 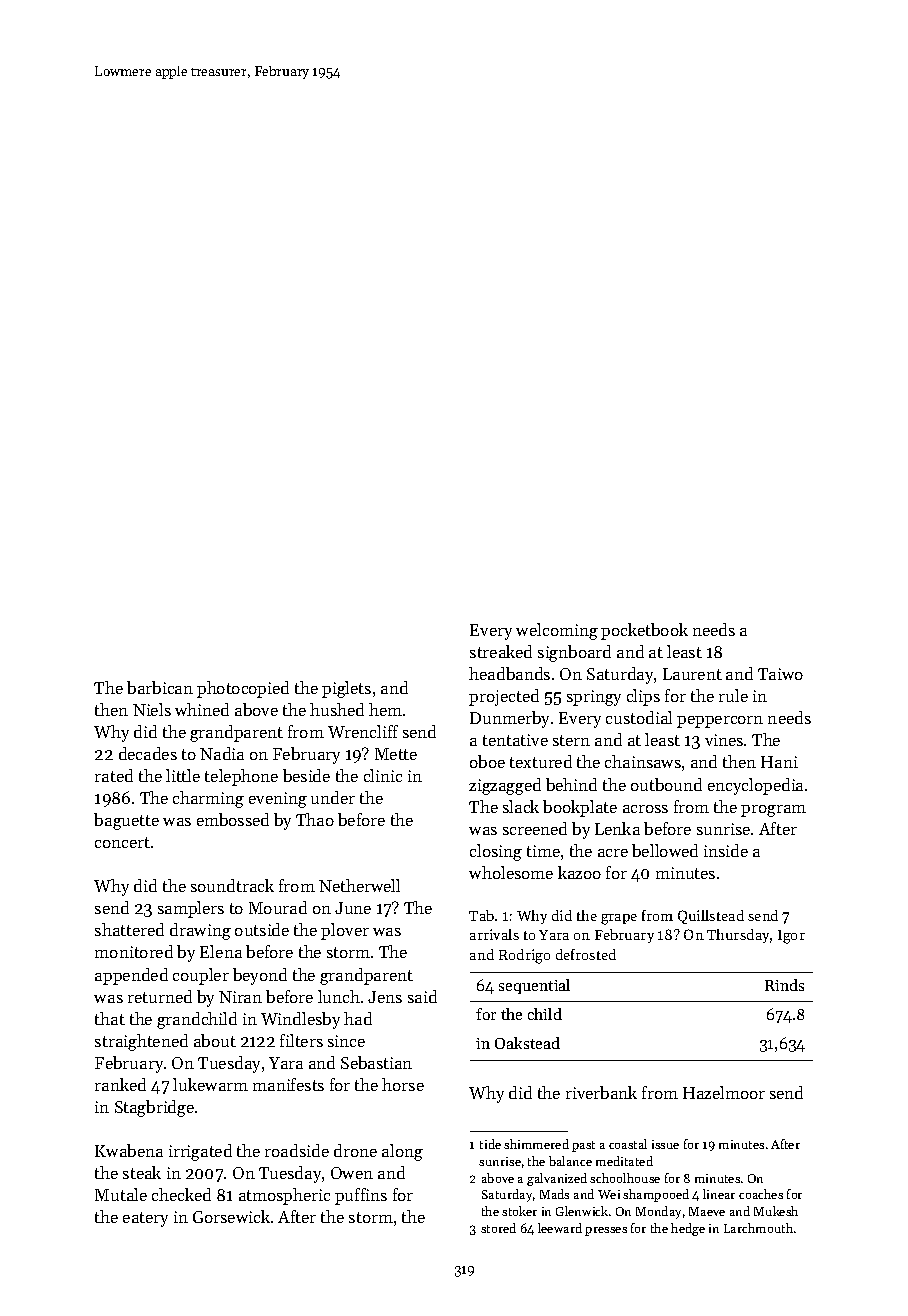 What do you see at coordinates (160, 687) in the document?
I see `barbican` at bounding box center [160, 687].
